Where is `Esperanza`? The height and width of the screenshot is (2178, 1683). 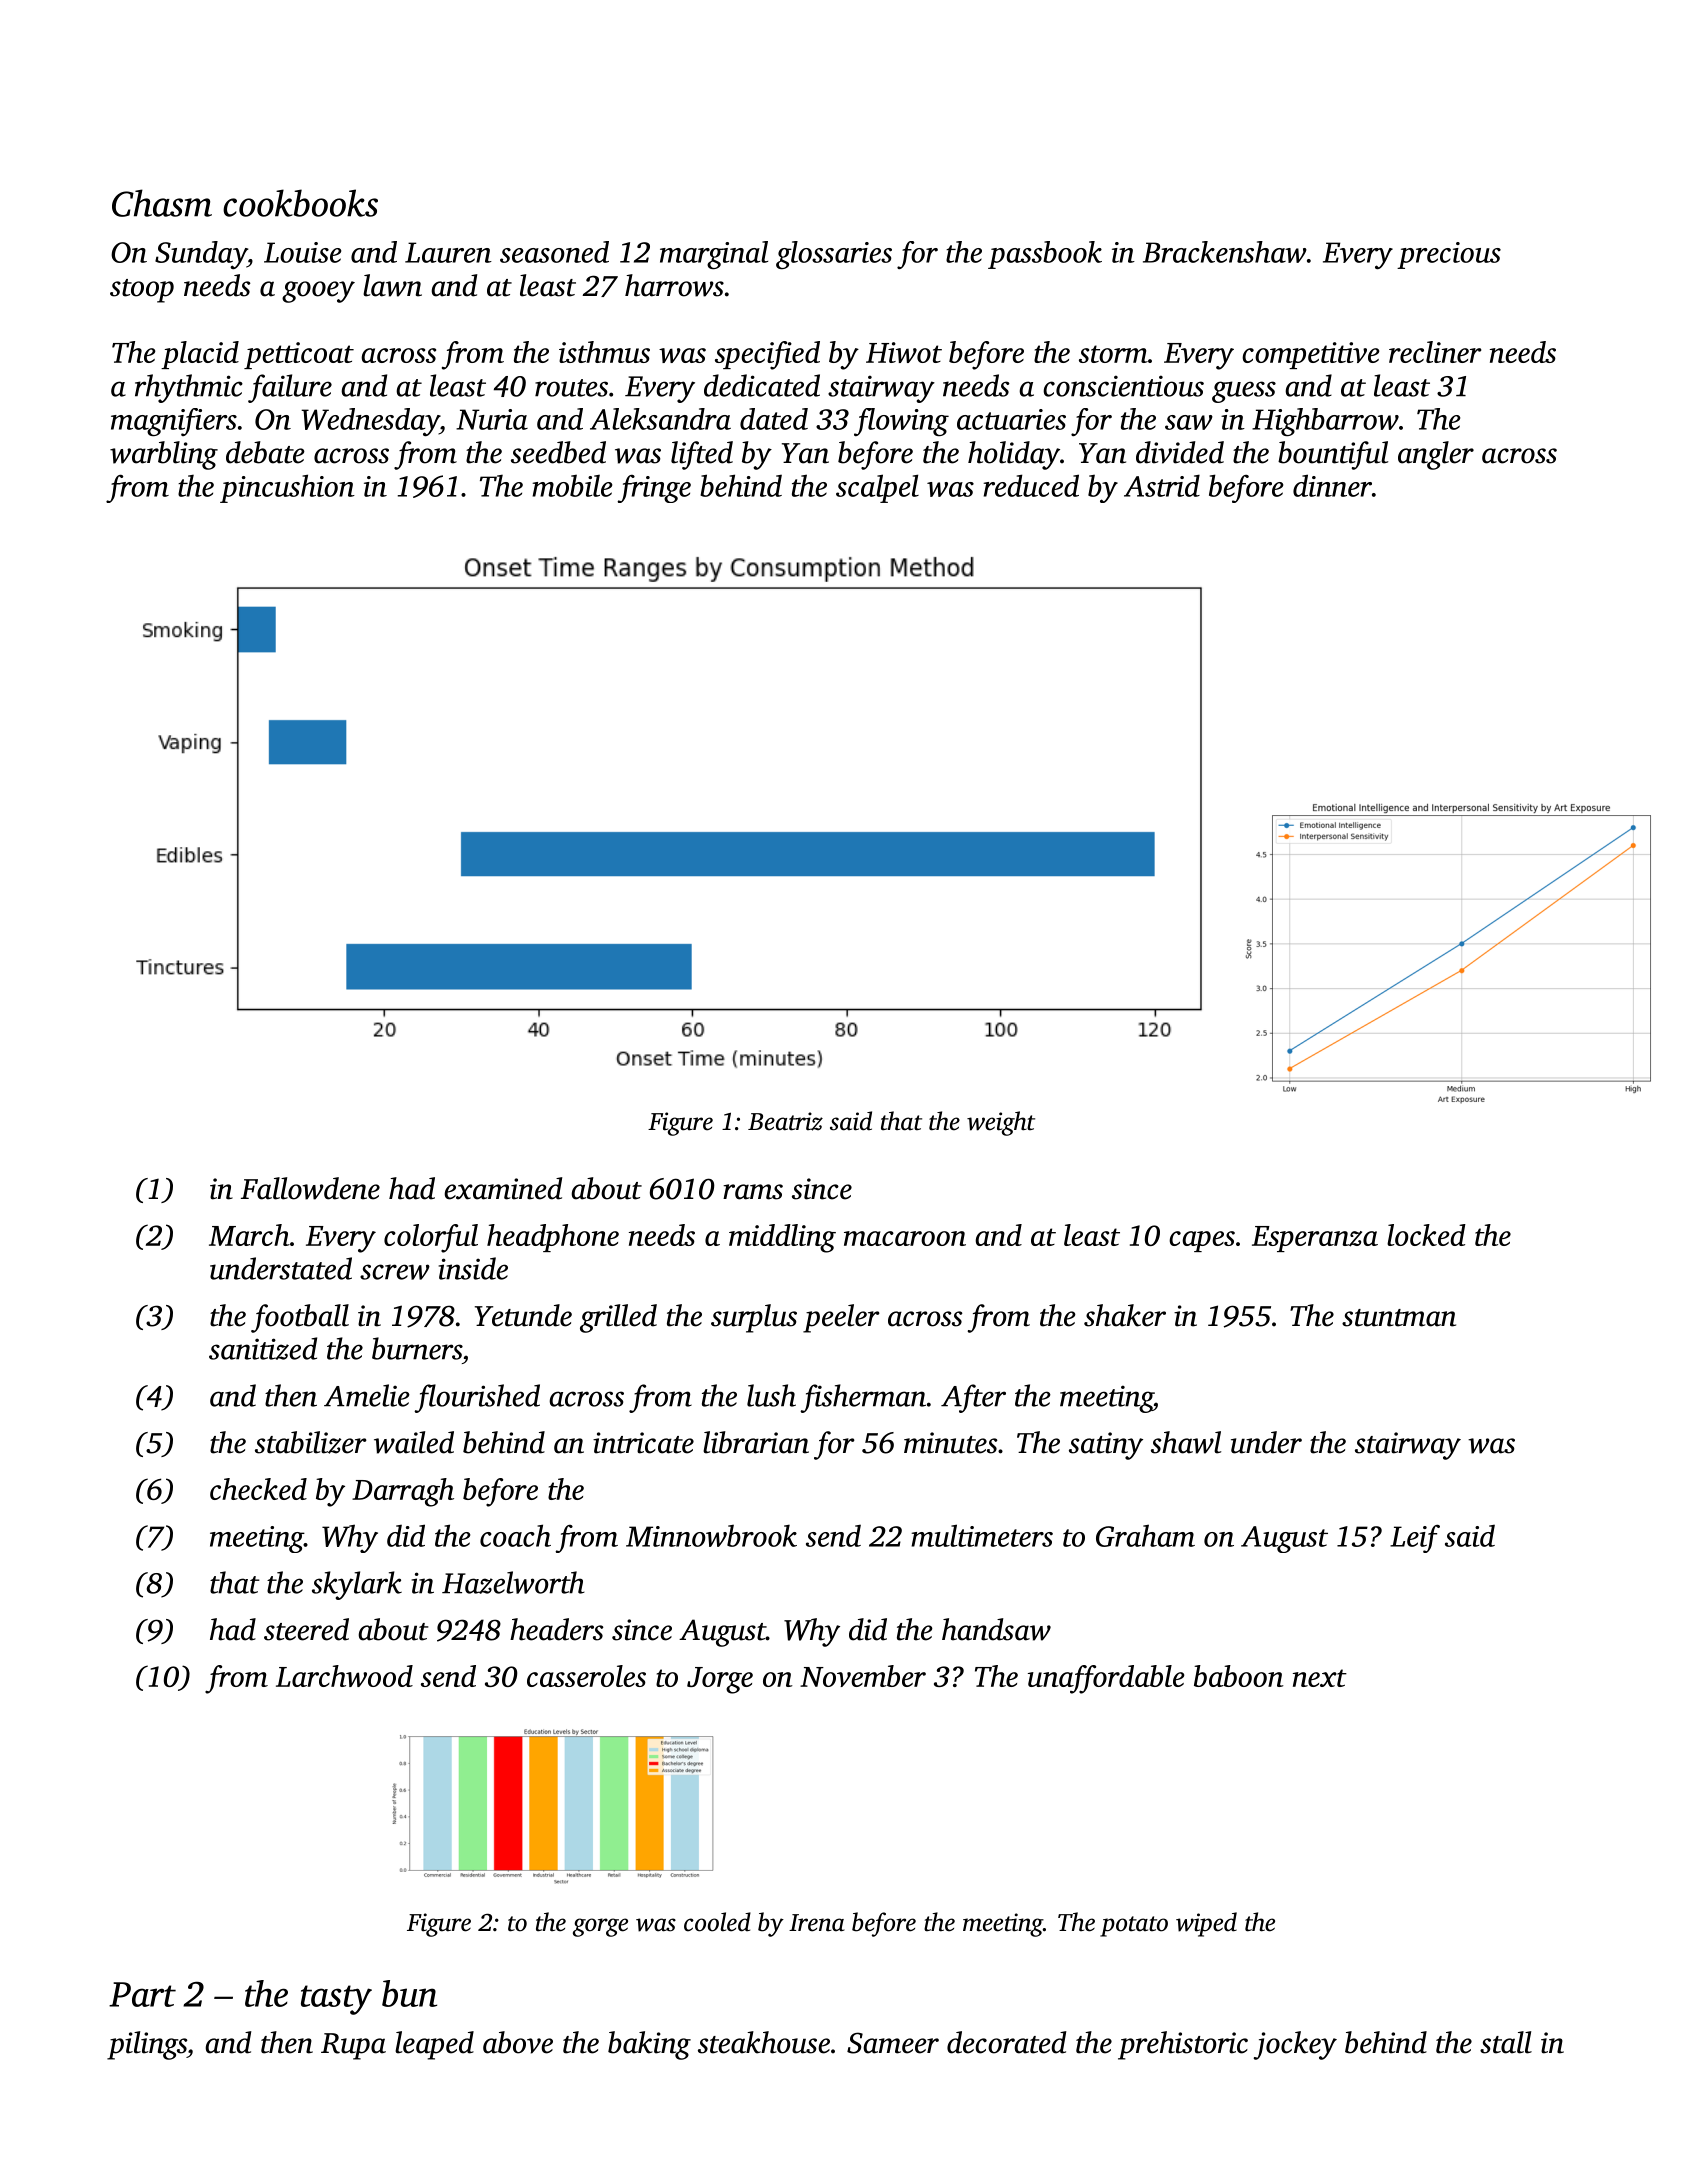
Esperanza is located at coordinates (1315, 1239).
